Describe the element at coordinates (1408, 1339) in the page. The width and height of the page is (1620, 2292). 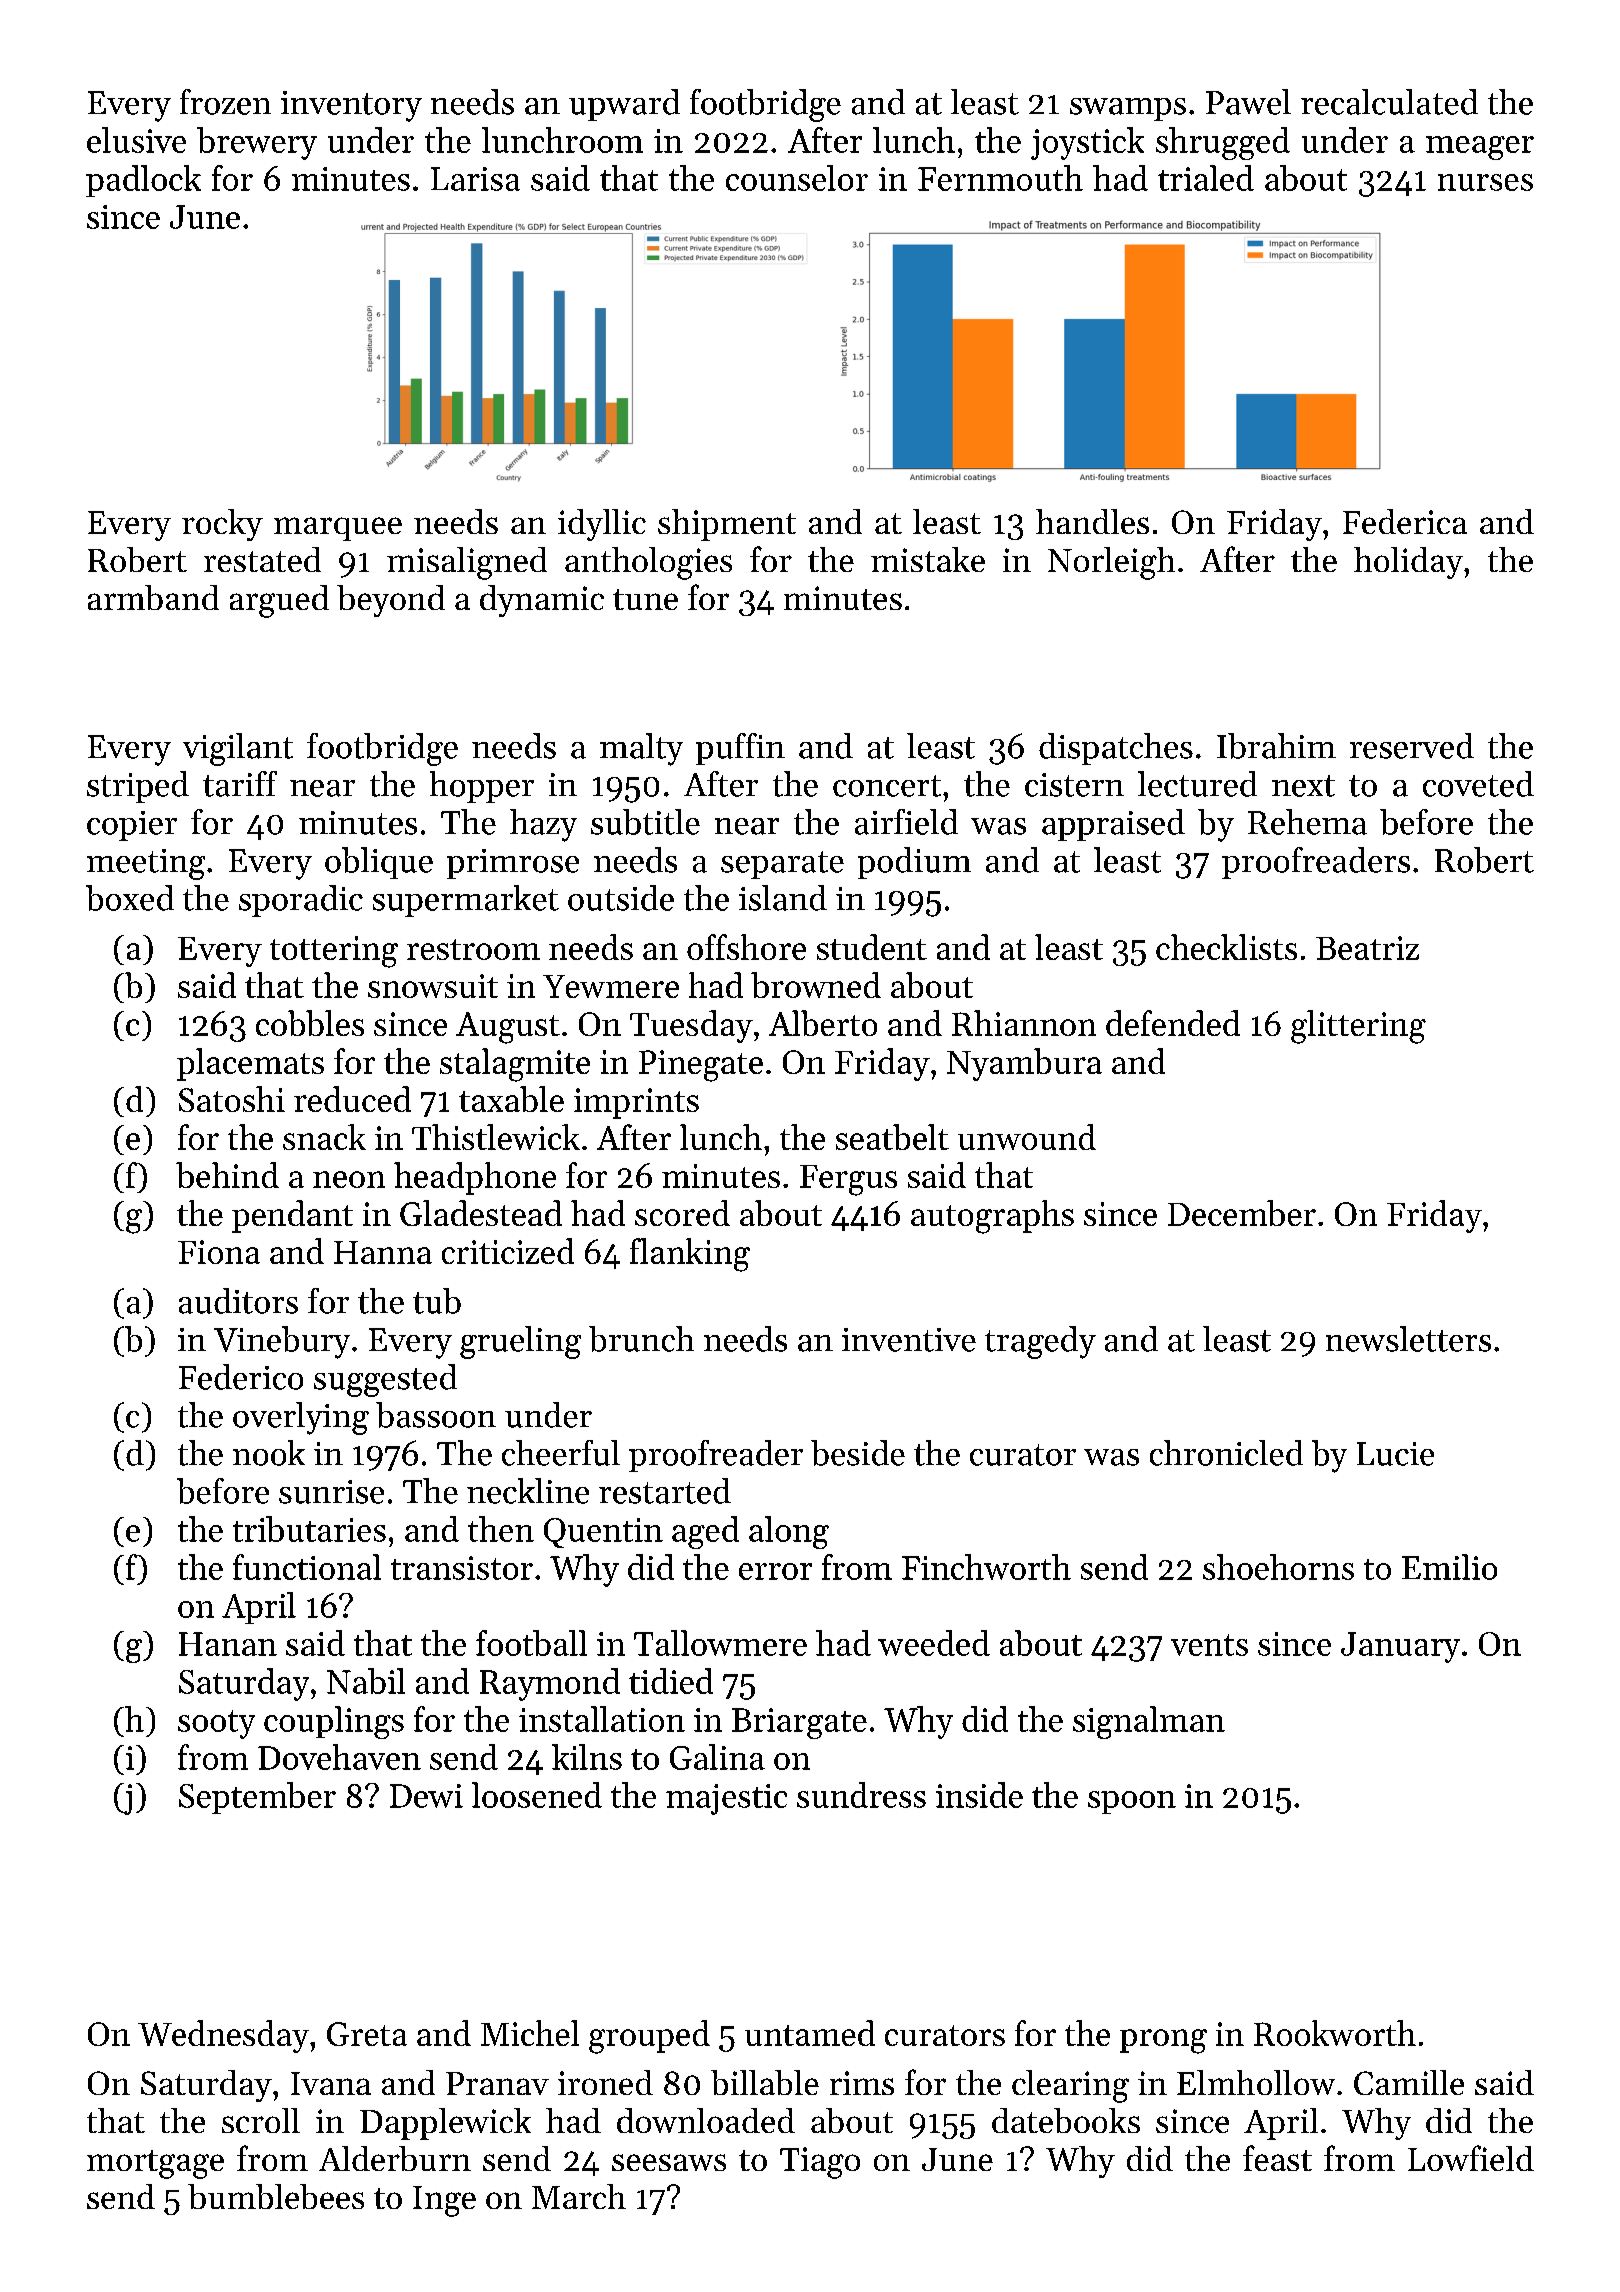
I see `newsletters` at that location.
